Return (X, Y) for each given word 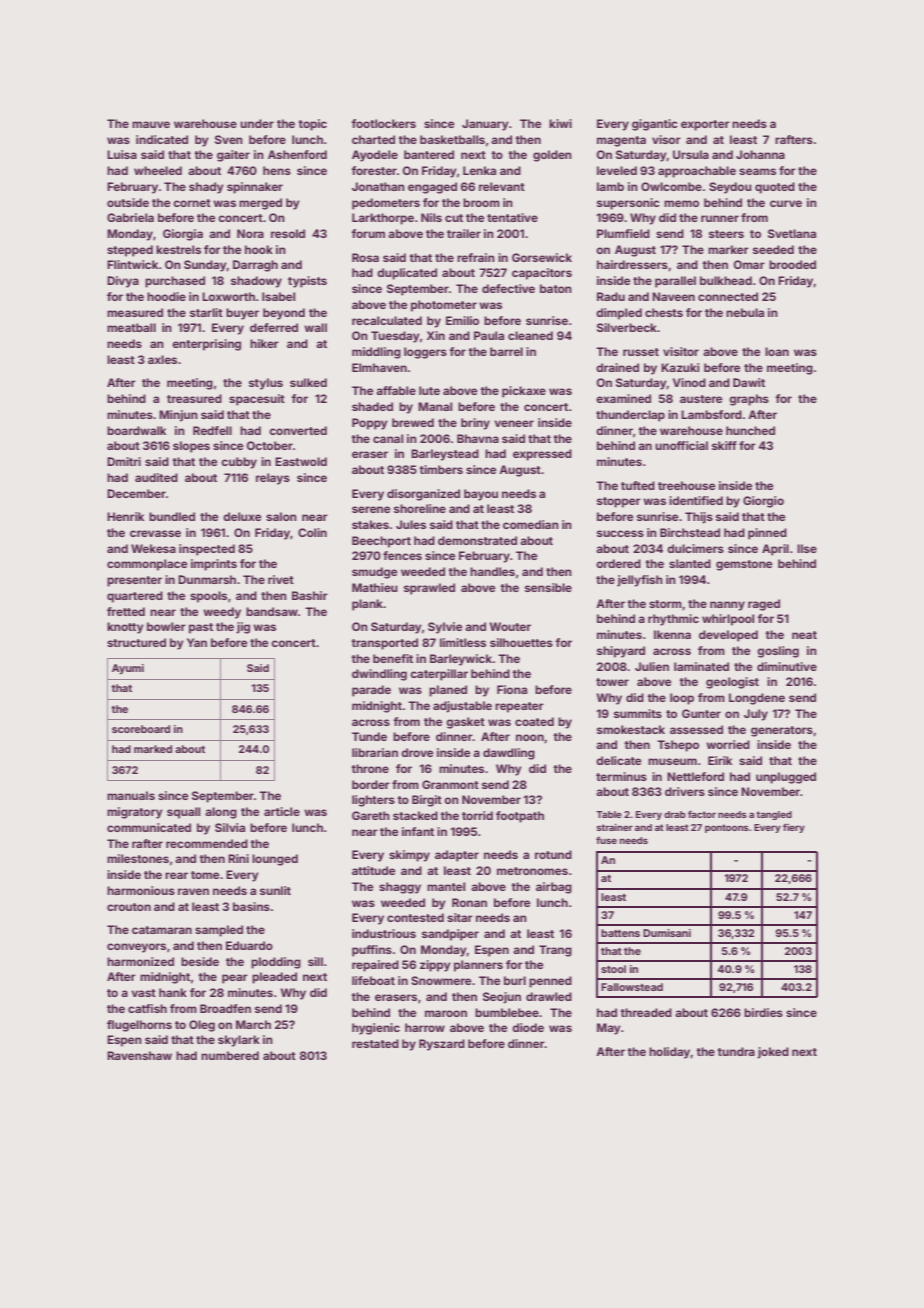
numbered (230, 1055)
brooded (792, 264)
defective (508, 288)
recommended (207, 843)
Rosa (365, 257)
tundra (736, 1051)
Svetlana (792, 233)
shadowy (256, 282)
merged (260, 204)
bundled (172, 516)
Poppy (370, 424)
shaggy (400, 888)
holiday (670, 1053)
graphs (749, 400)
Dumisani (667, 933)
